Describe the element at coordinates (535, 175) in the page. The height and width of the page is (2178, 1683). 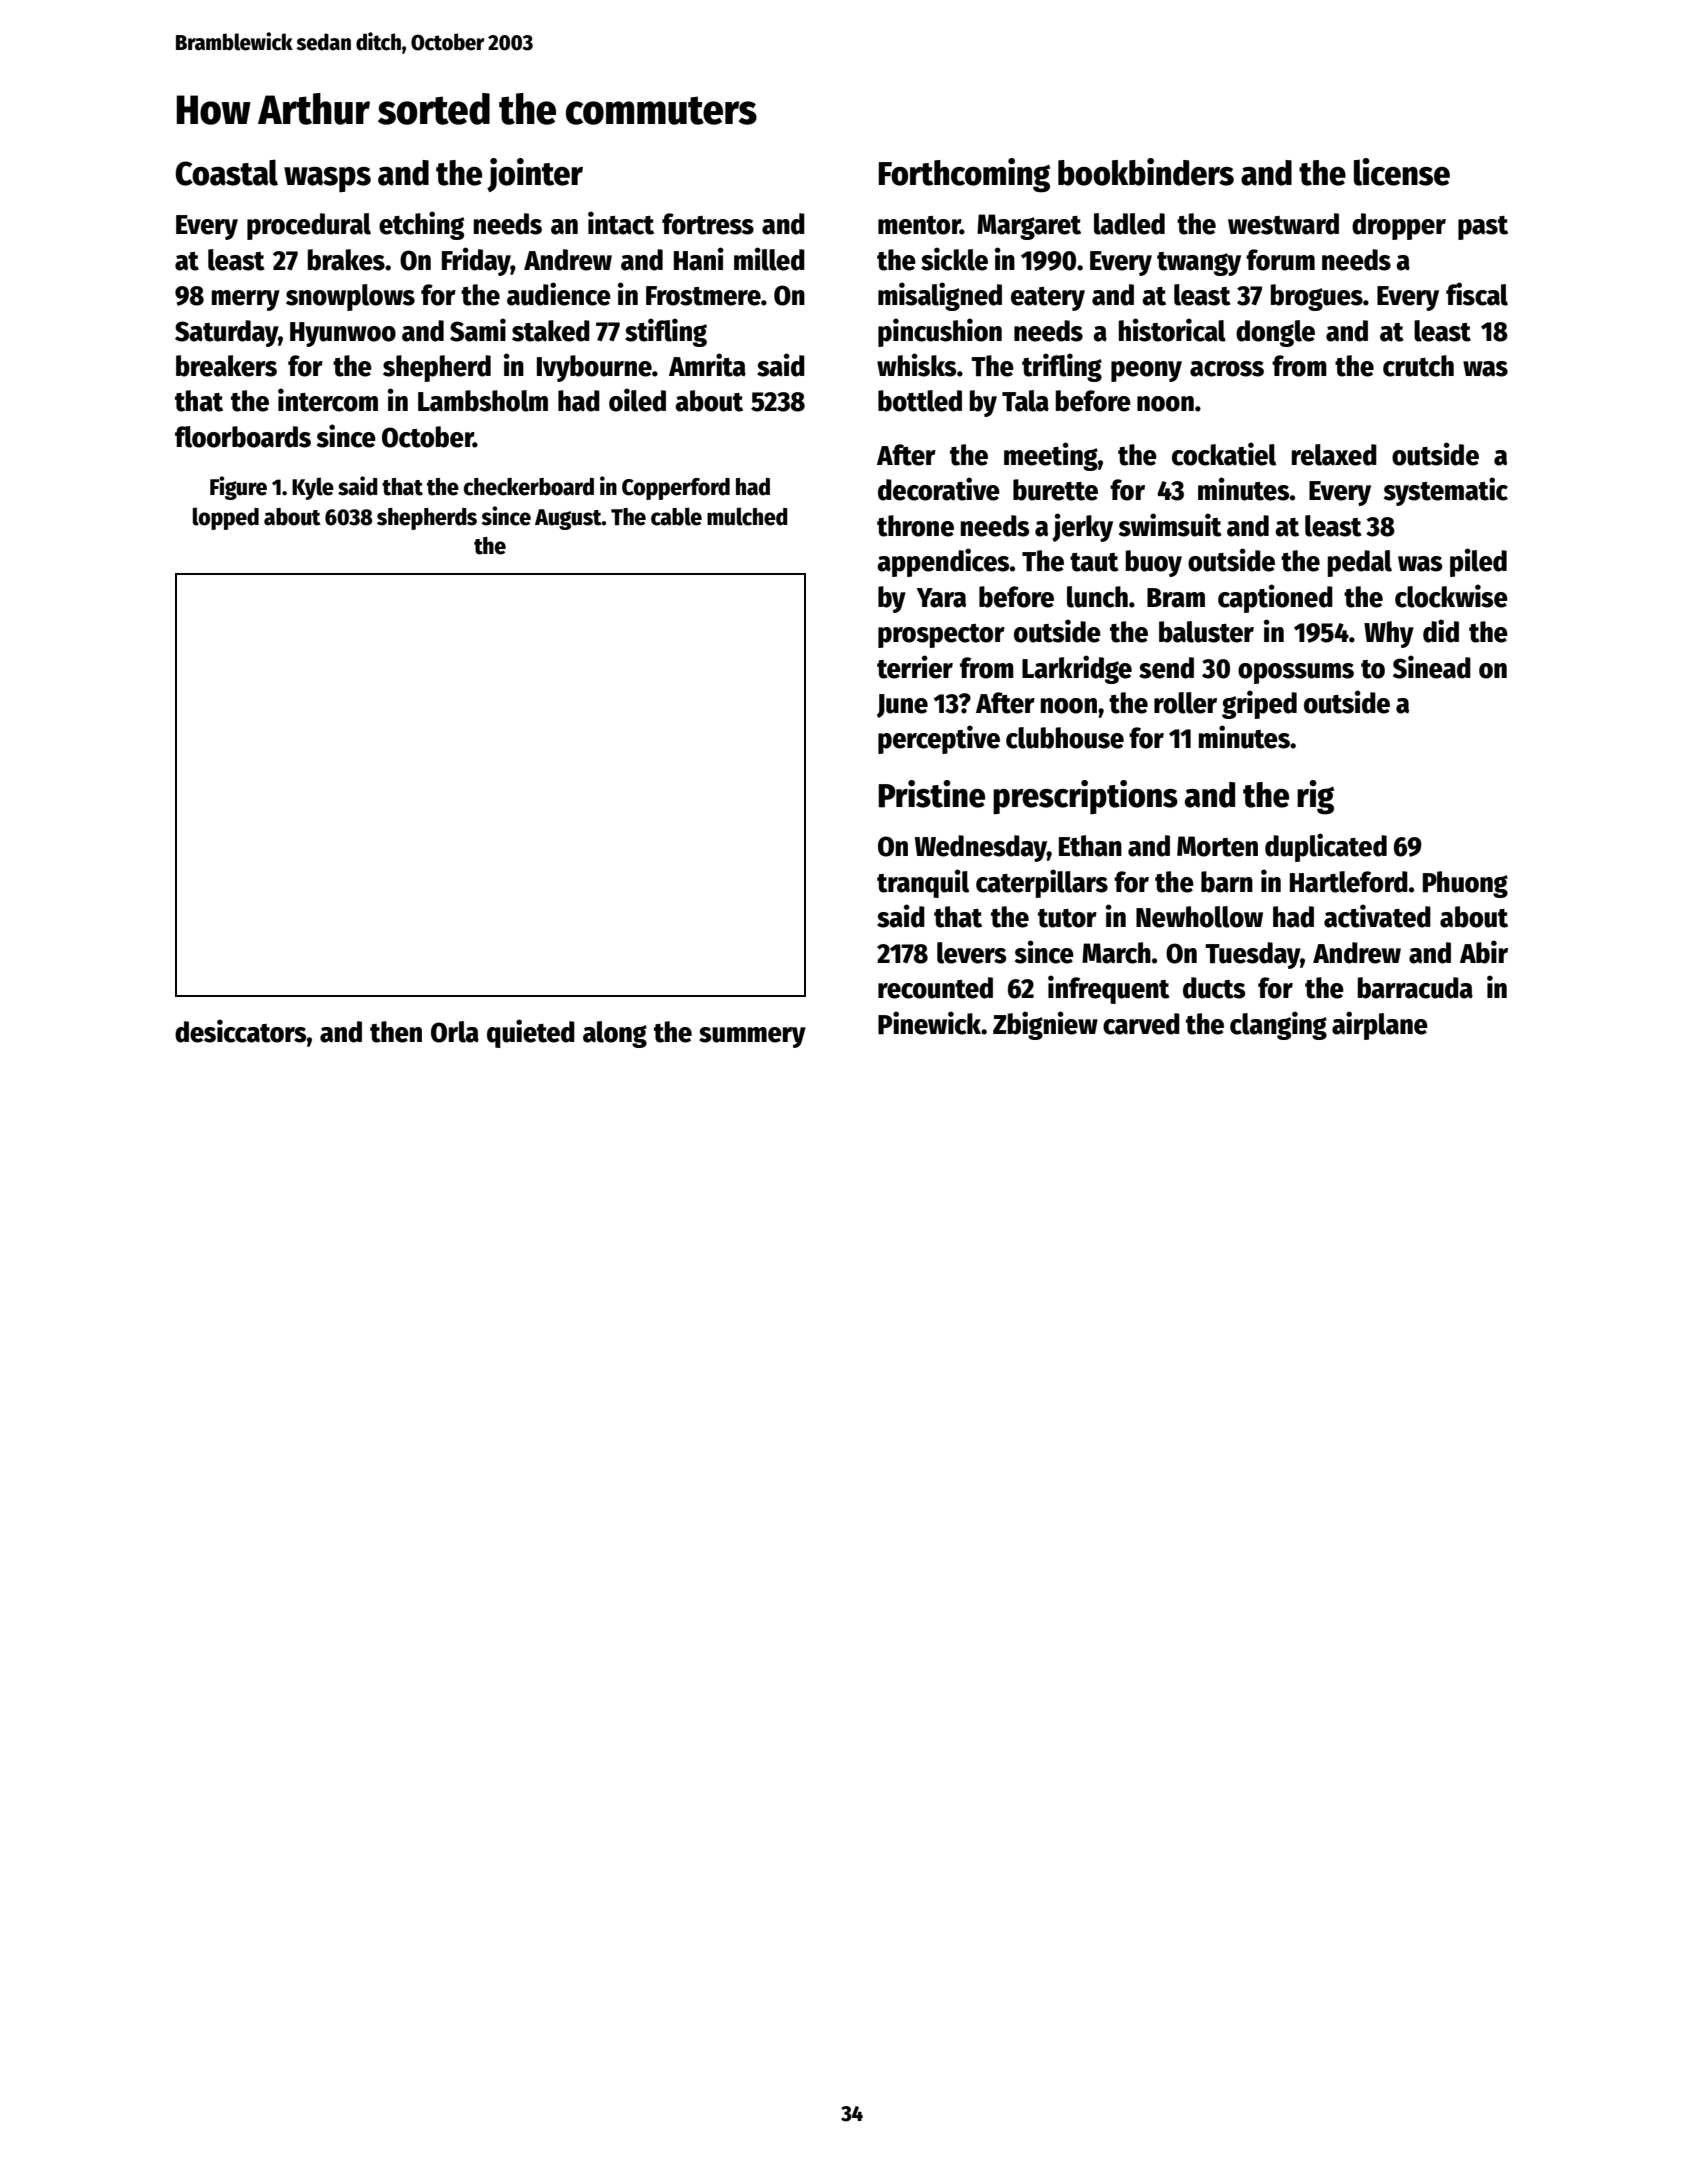
I see `jointer` at that location.
